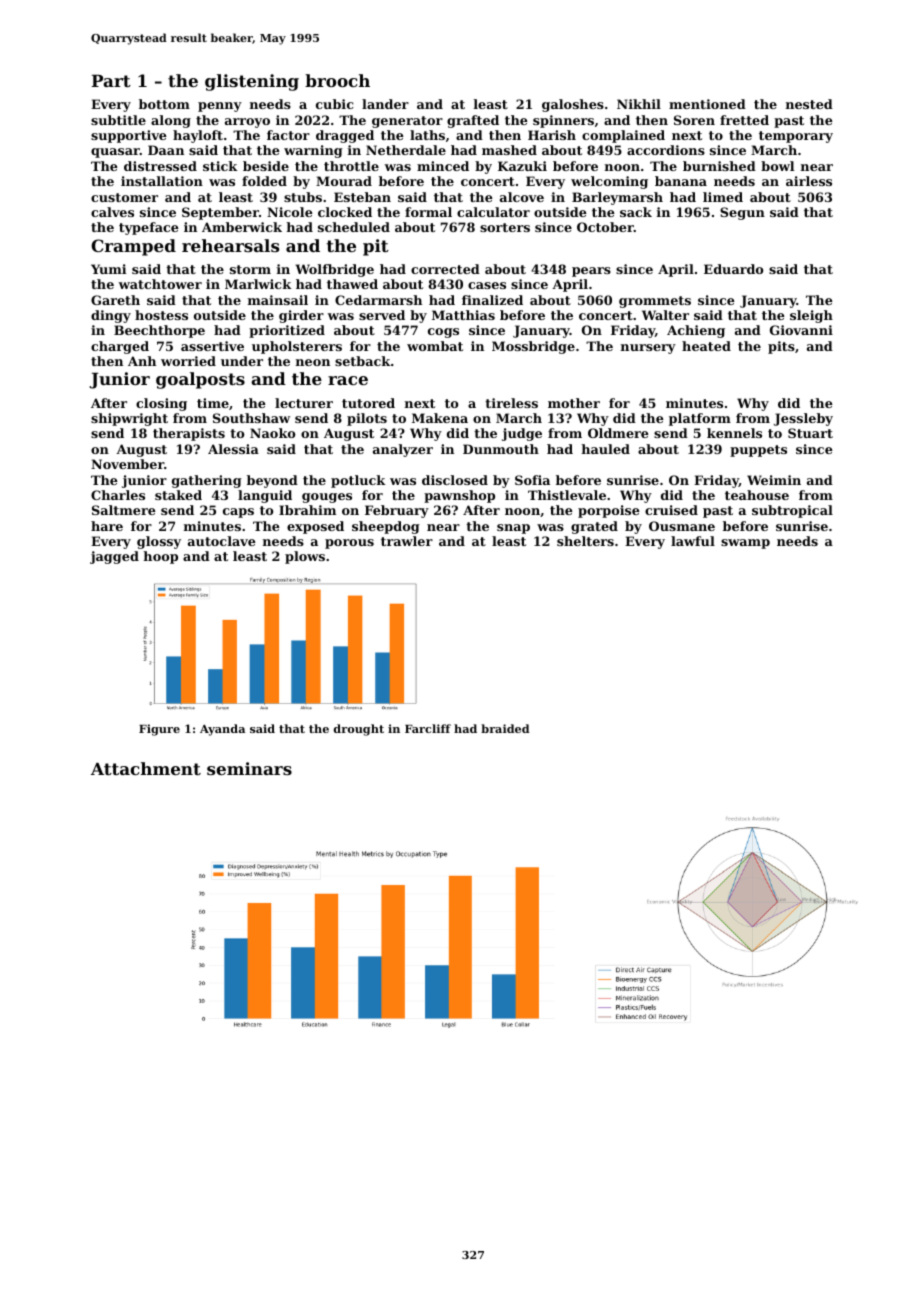 The width and height of the screenshot is (924, 1308). I want to click on galoshes, so click(573, 105).
